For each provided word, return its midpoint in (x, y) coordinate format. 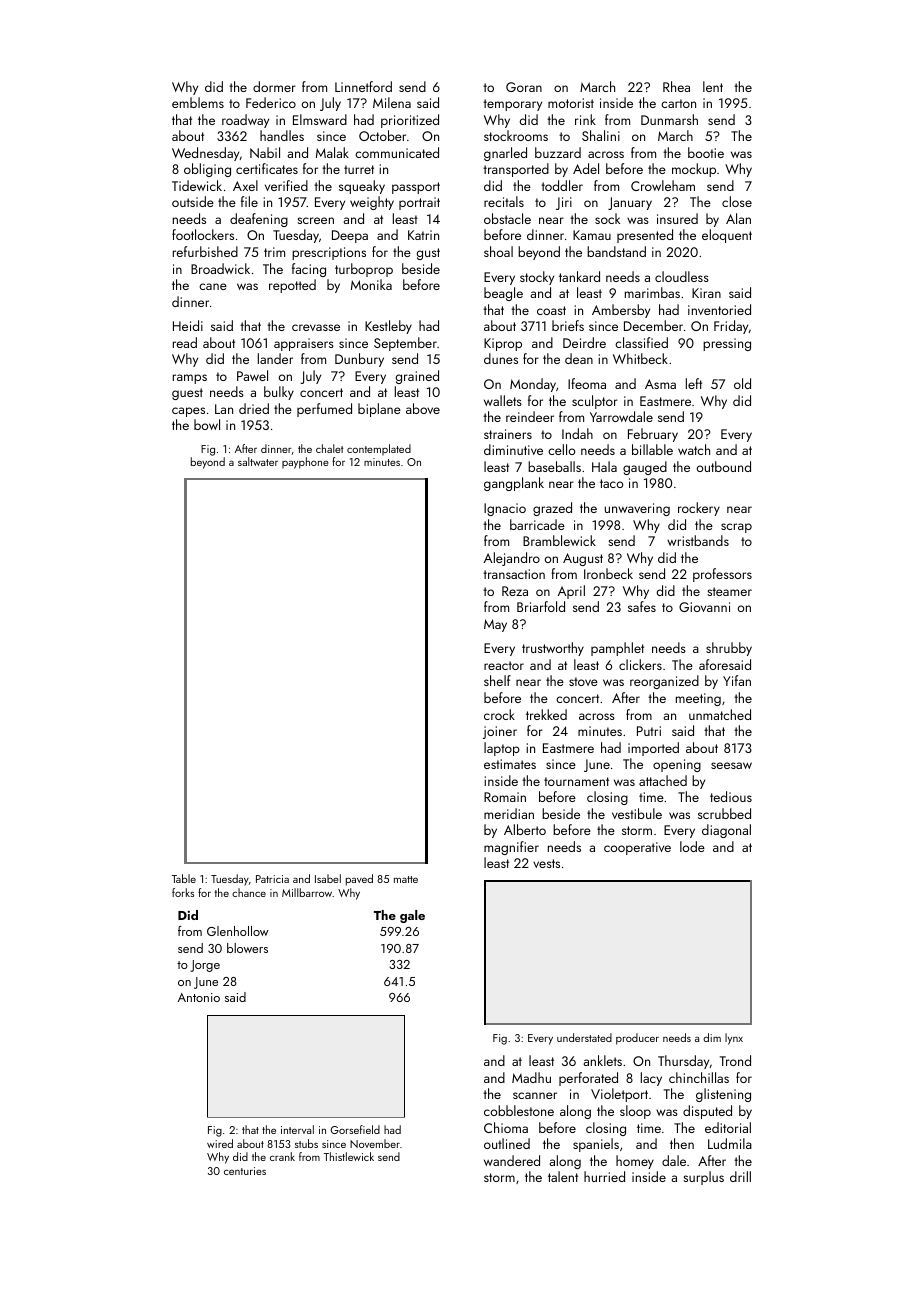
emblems (198, 102)
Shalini (601, 135)
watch (694, 449)
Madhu (531, 1077)
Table (184, 878)
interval (297, 1129)
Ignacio (505, 509)
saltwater (258, 461)
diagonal (726, 831)
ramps (190, 379)
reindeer (530, 416)
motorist (571, 103)
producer (637, 1039)
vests (546, 863)
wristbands (698, 540)
